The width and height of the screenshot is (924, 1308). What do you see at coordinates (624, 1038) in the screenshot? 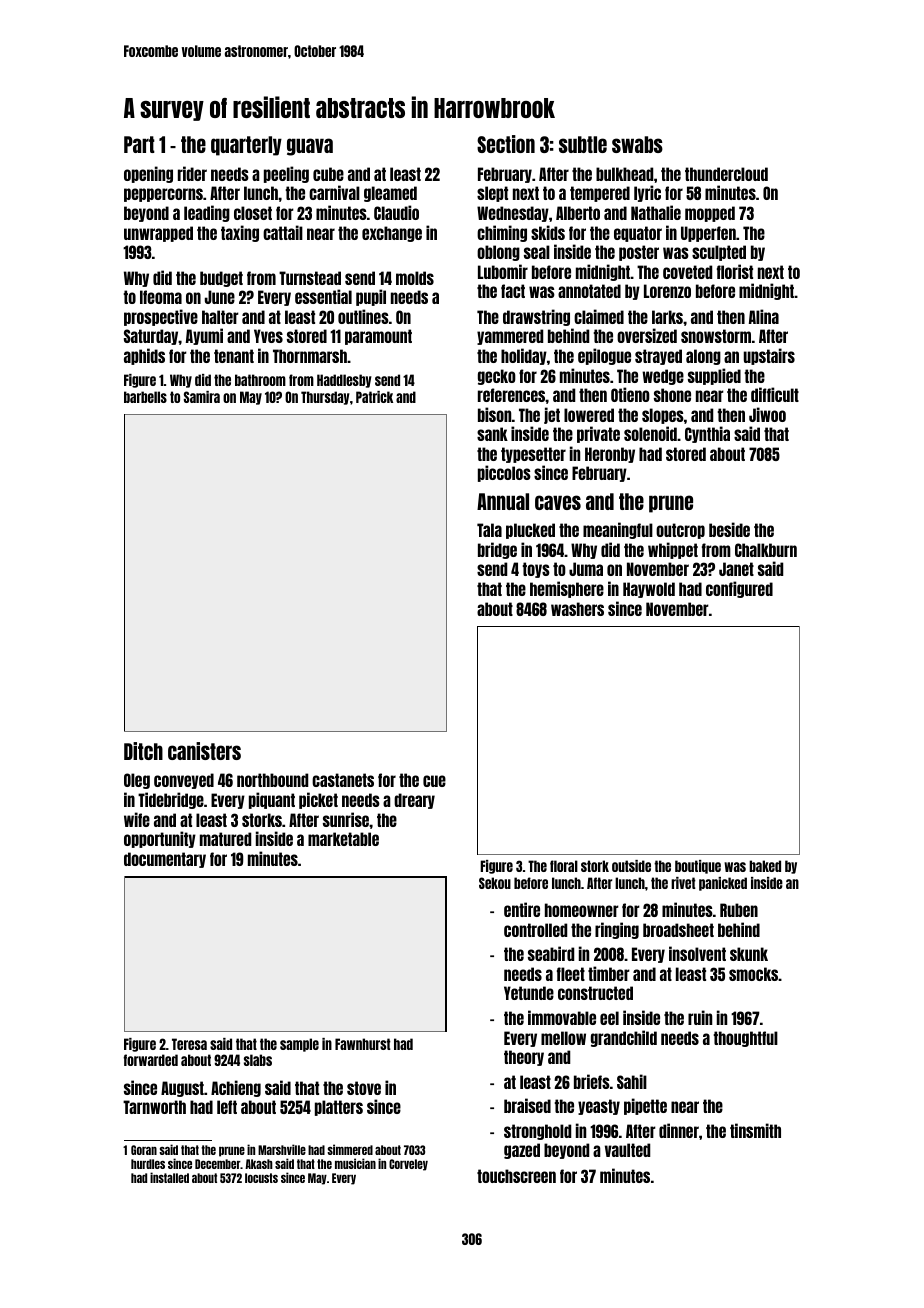
I see `grandchild` at bounding box center [624, 1038].
